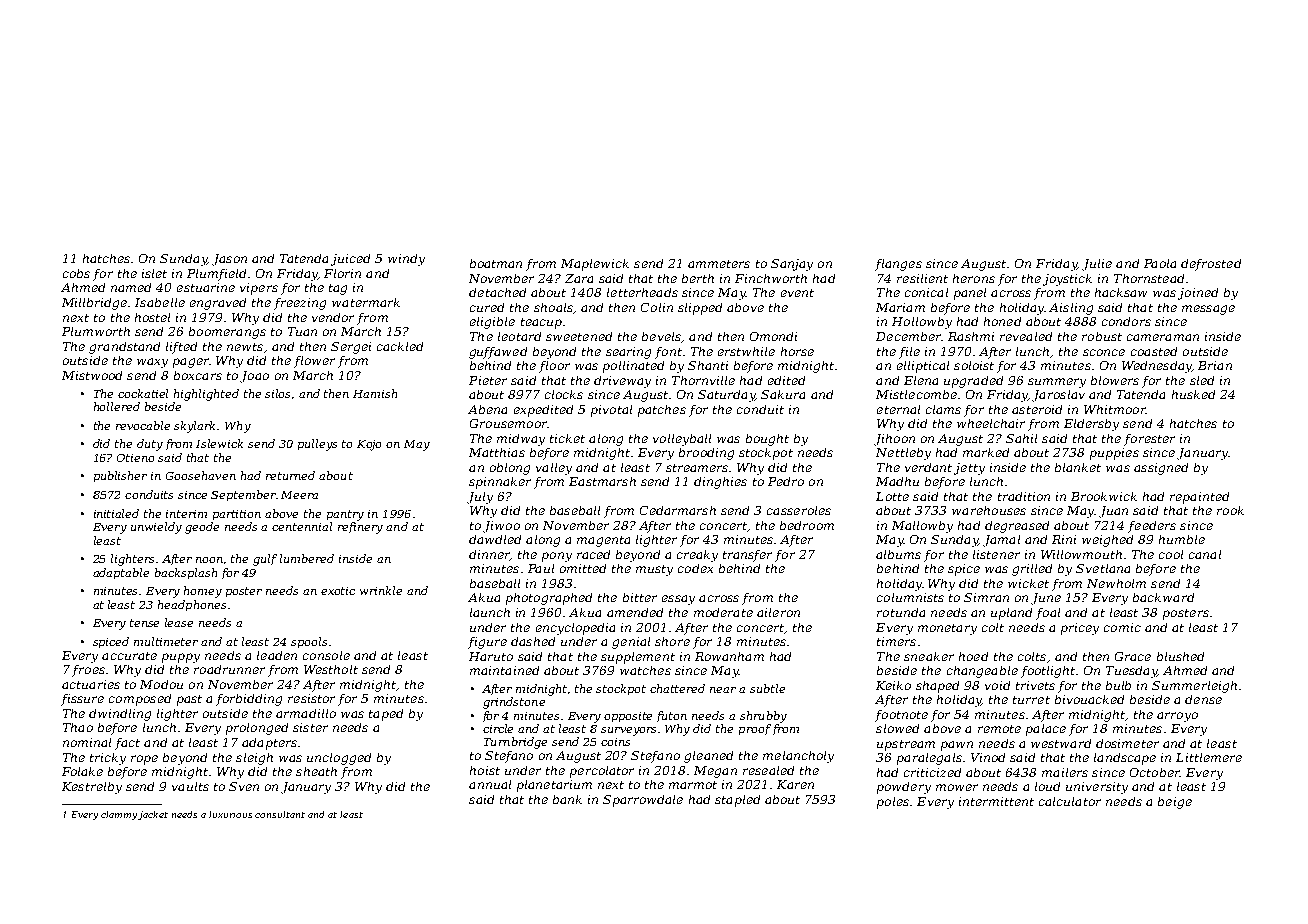  What do you see at coordinates (1175, 803) in the screenshot?
I see `beige` at bounding box center [1175, 803].
